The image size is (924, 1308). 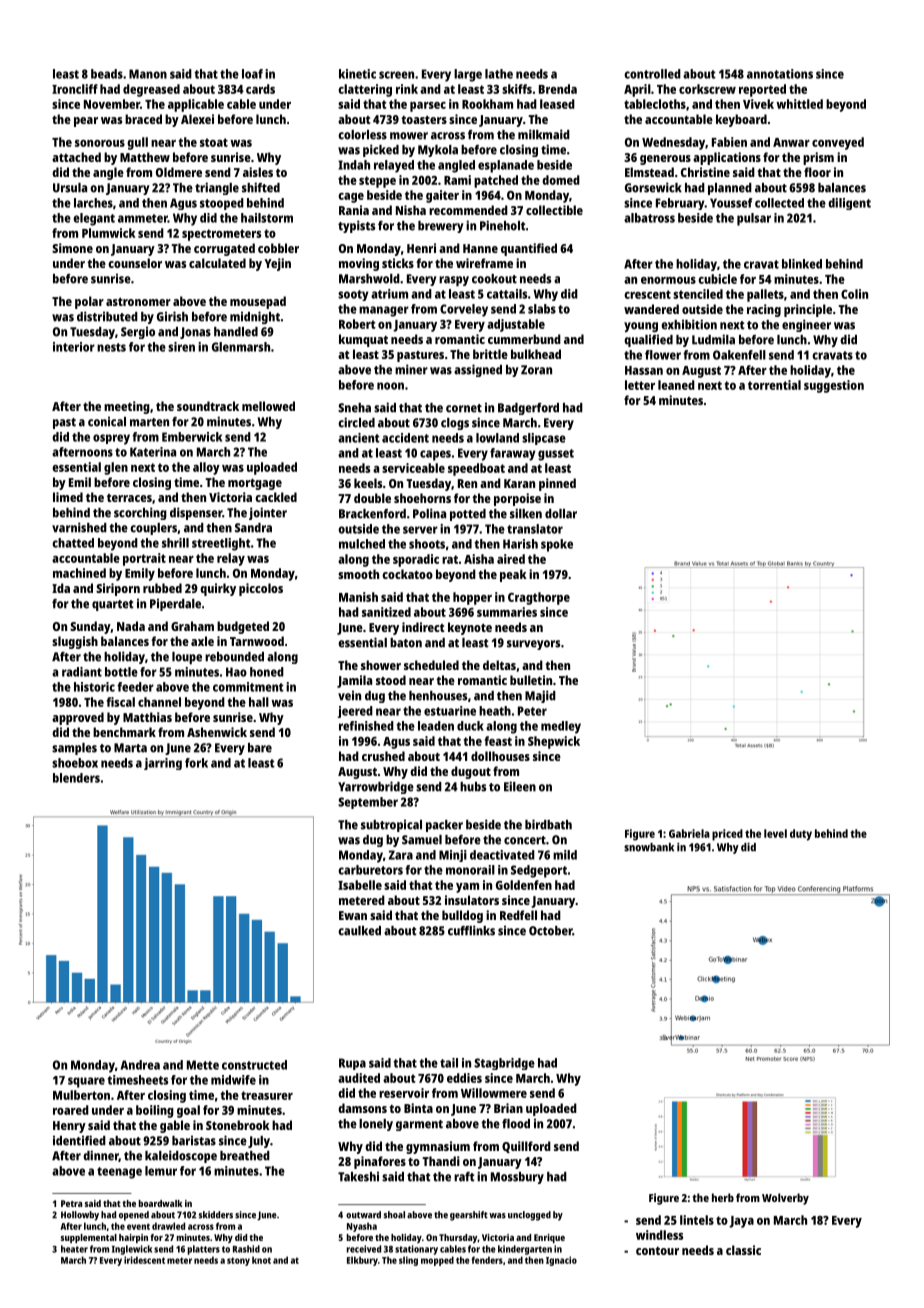 I want to click on spoke, so click(x=557, y=545).
